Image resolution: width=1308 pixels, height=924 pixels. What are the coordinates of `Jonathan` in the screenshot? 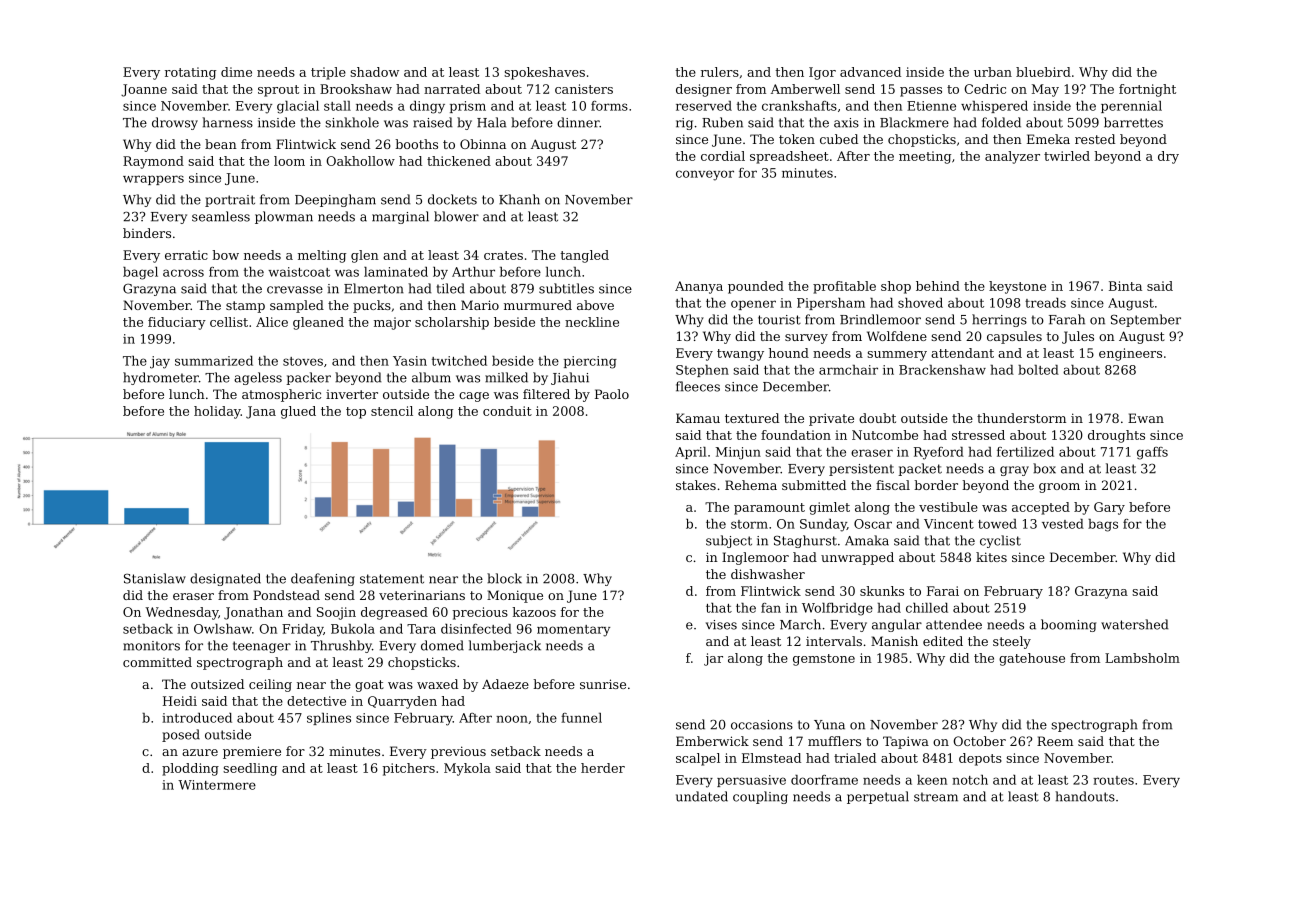 It's located at (253, 613).
